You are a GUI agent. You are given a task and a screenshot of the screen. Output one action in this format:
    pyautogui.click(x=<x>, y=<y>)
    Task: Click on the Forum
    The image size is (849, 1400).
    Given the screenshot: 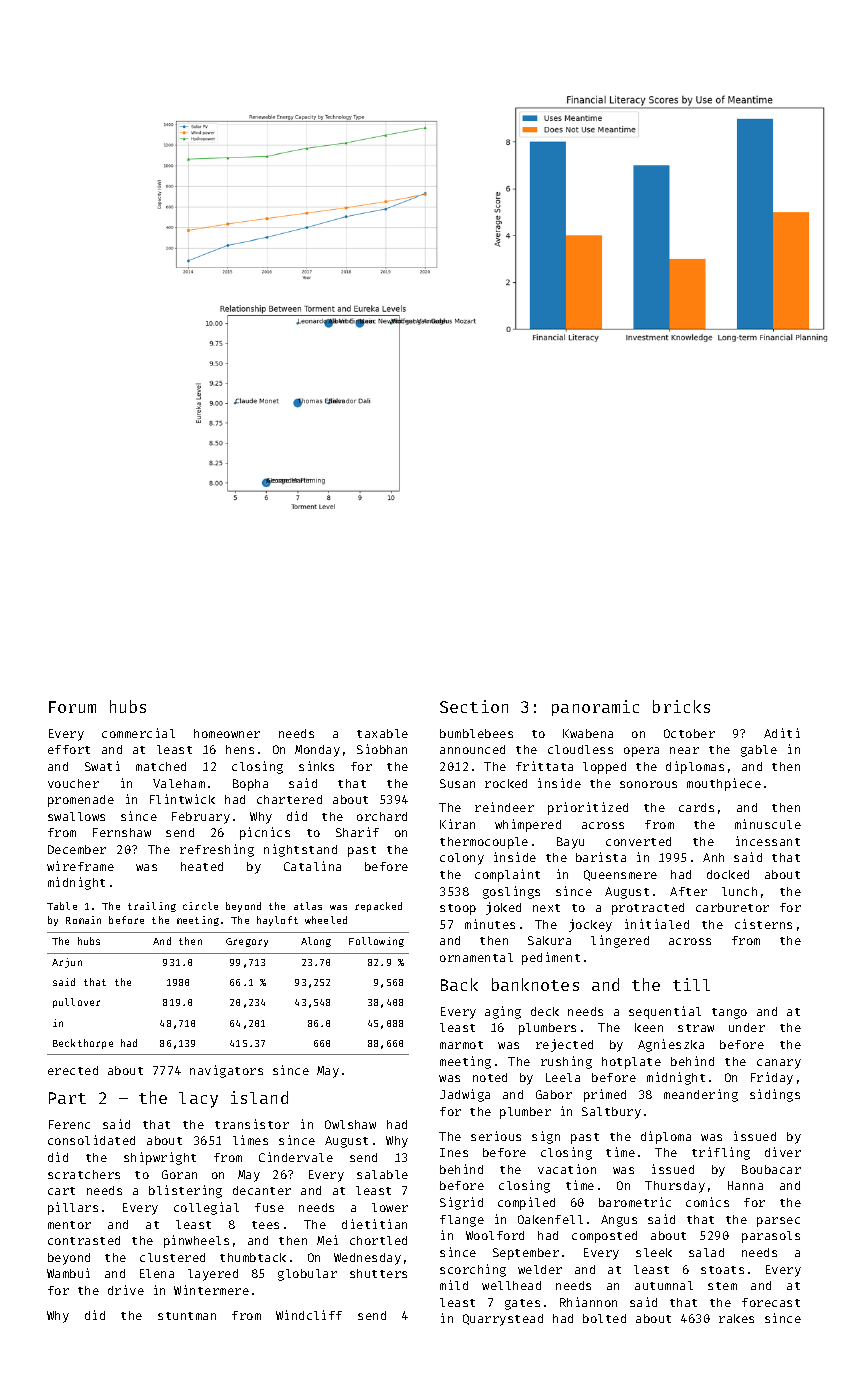 What is the action you would take?
    pyautogui.click(x=72, y=707)
